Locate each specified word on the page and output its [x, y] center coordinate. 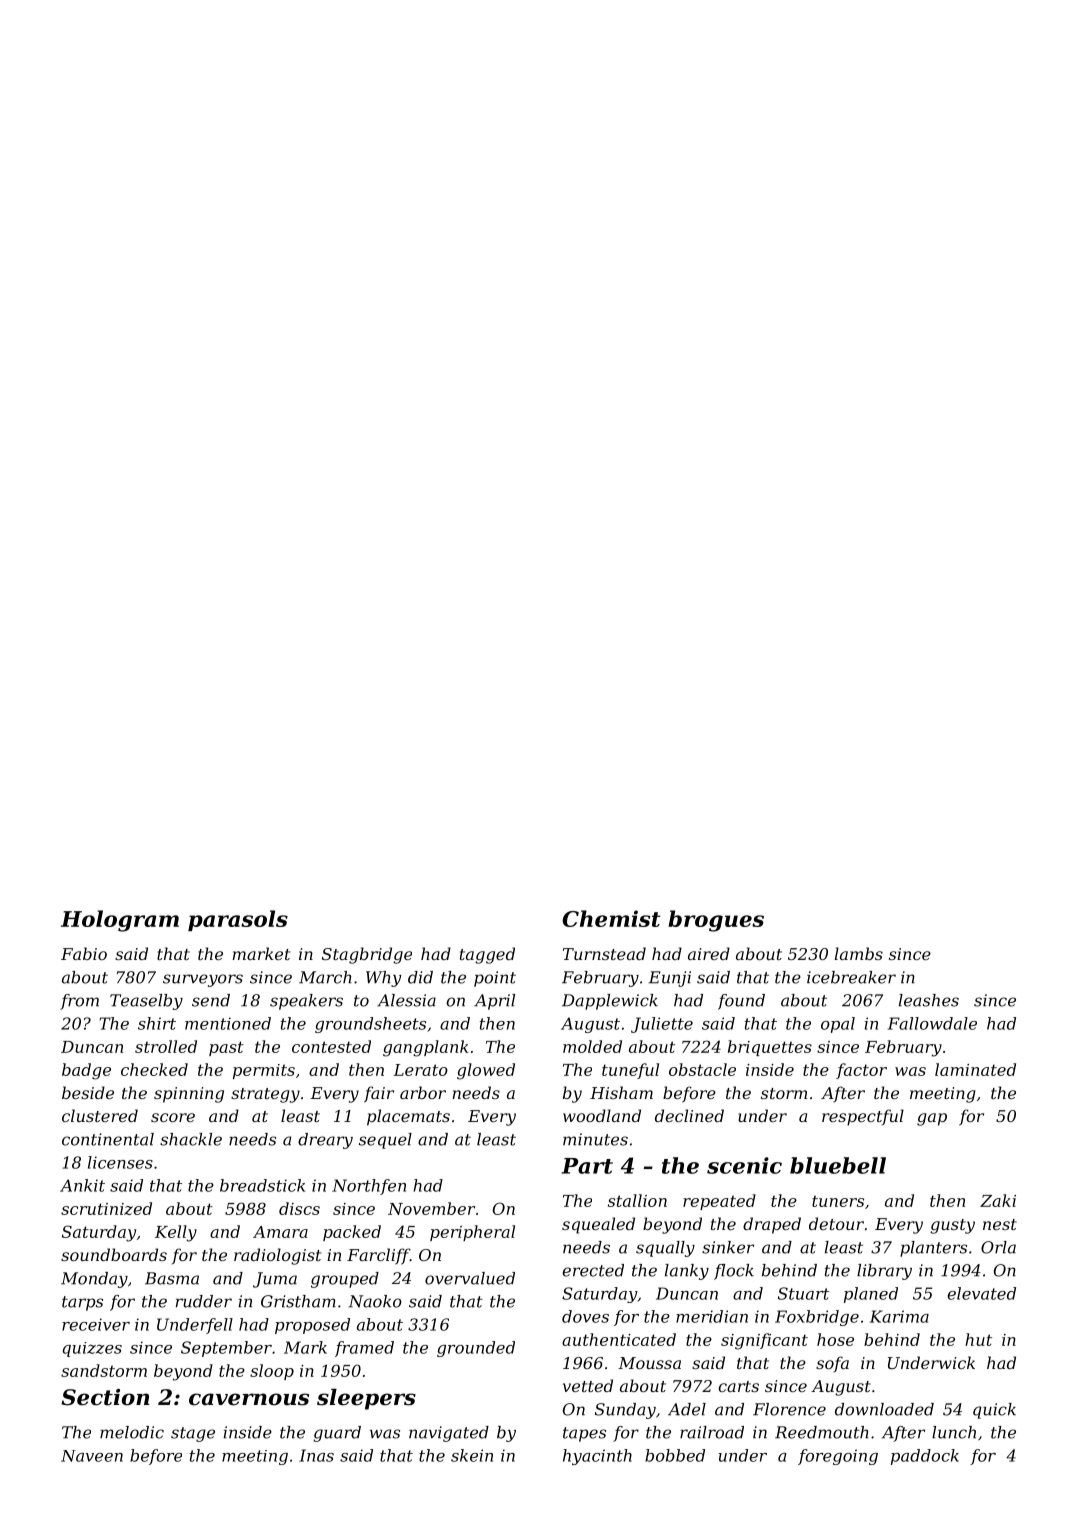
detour [836, 1223]
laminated [975, 1069]
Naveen [92, 1456]
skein [472, 1455]
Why [383, 979]
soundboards [114, 1254]
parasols [238, 920]
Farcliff [378, 1256]
